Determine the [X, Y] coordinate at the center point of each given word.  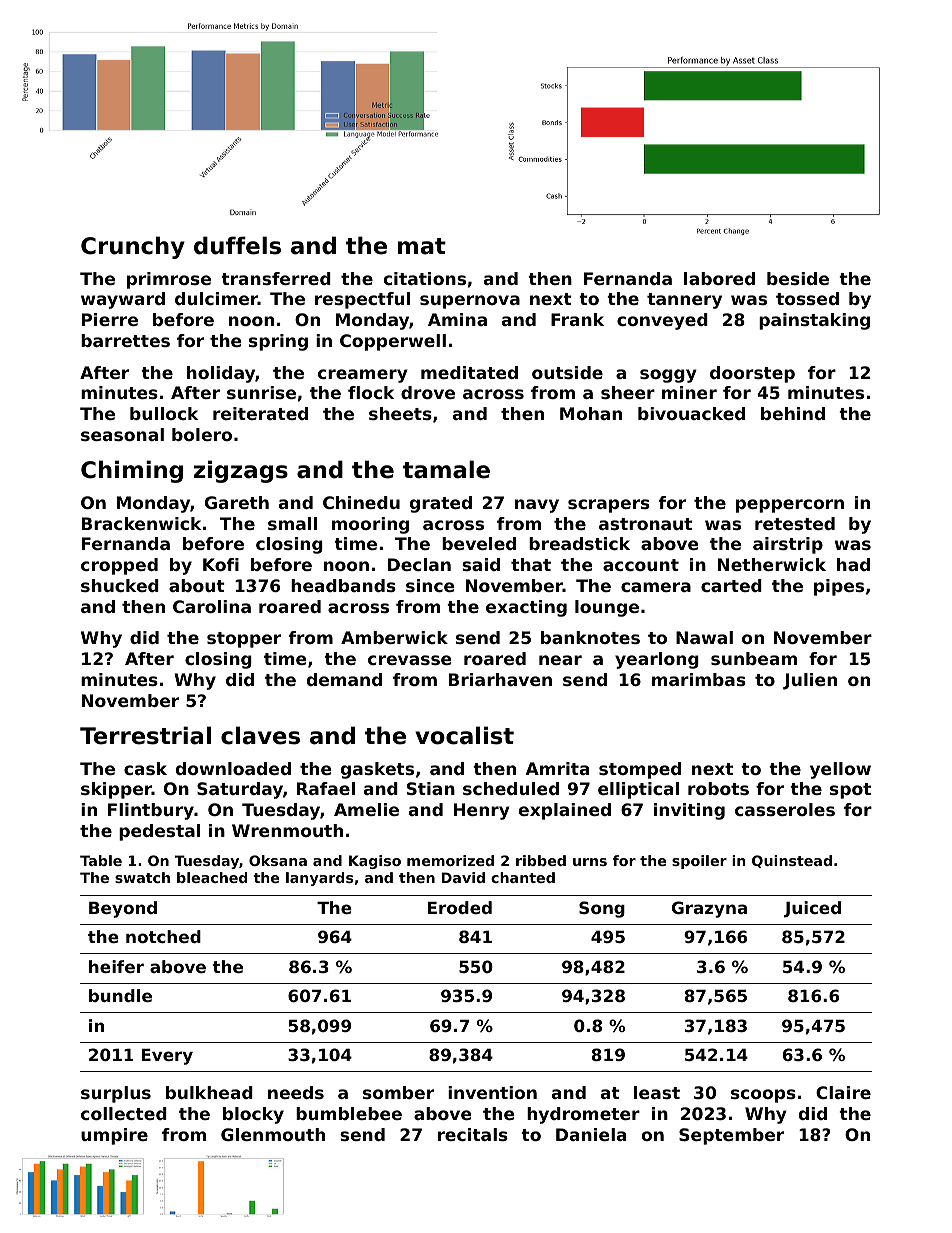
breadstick [579, 543]
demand [344, 679]
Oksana [278, 860]
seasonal [122, 434]
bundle [120, 995]
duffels [237, 245]
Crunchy [133, 247]
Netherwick [772, 564]
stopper [244, 640]
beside [798, 278]
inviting [689, 811]
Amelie [366, 809]
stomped [640, 770]
